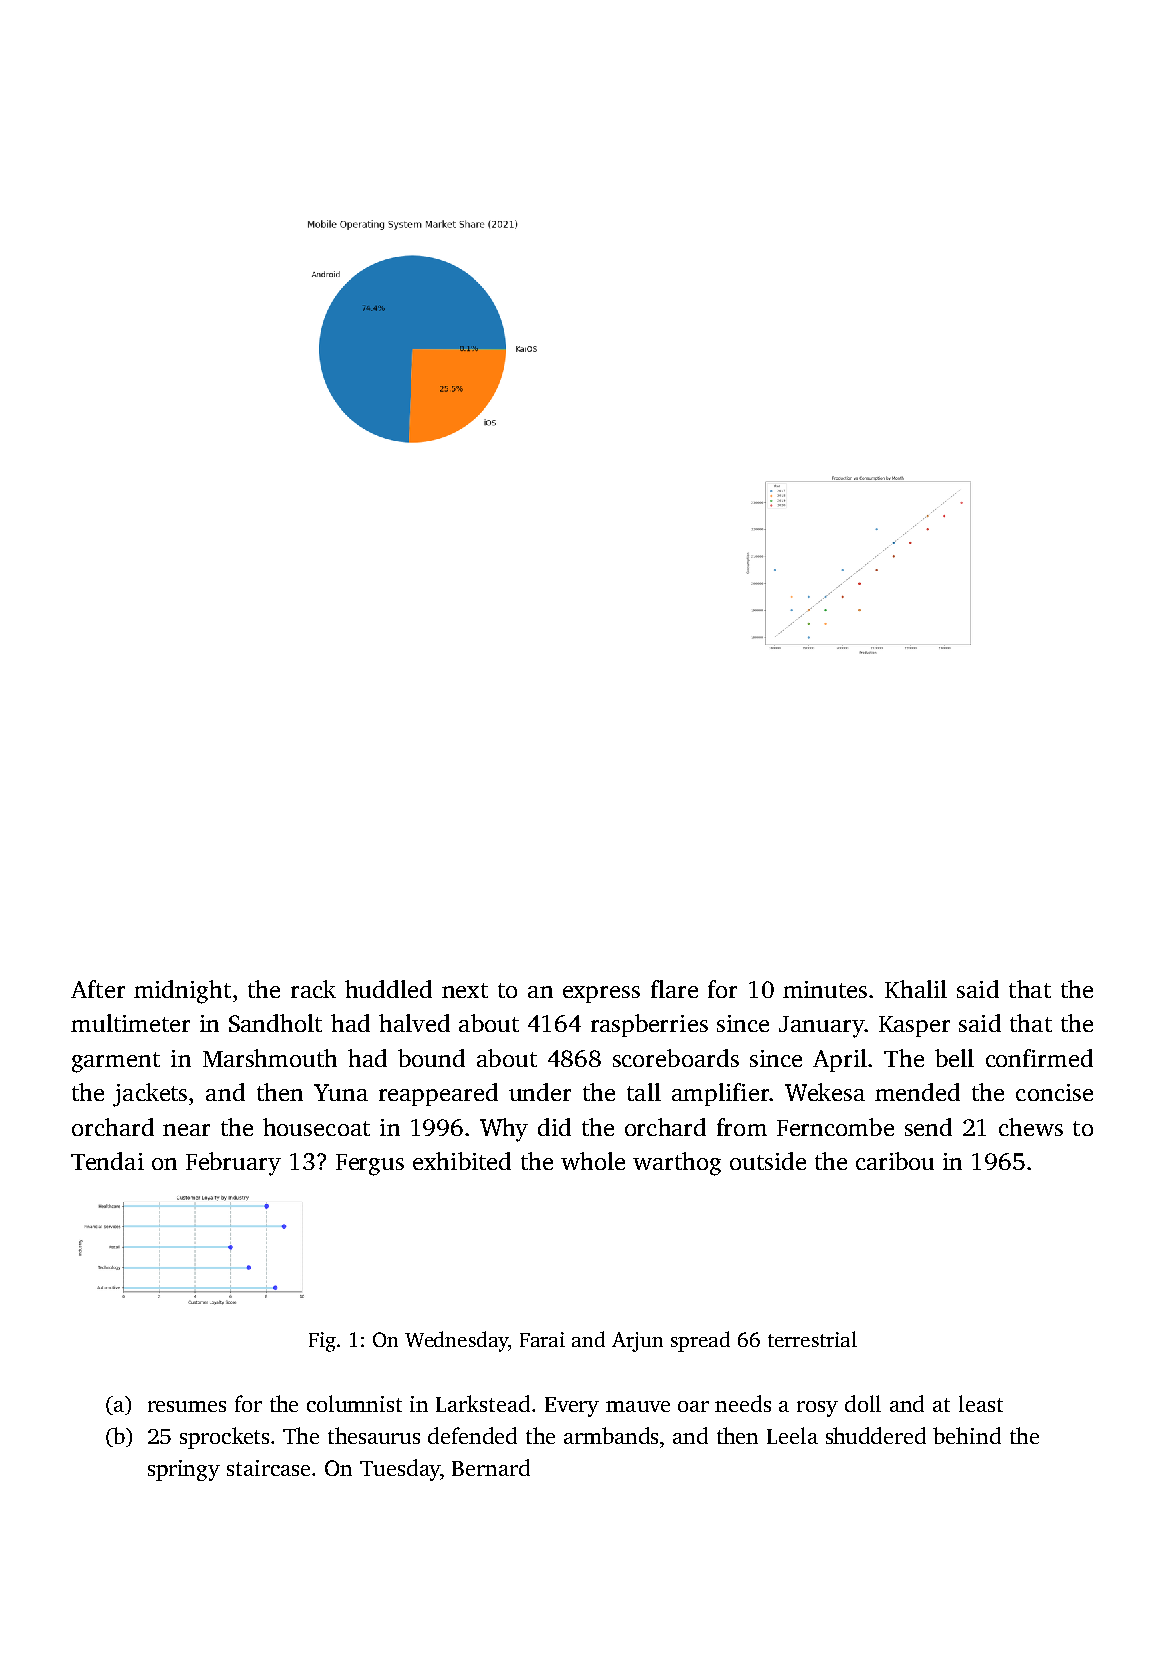 The height and width of the screenshot is (1654, 1165). I want to click on rack, so click(313, 989).
